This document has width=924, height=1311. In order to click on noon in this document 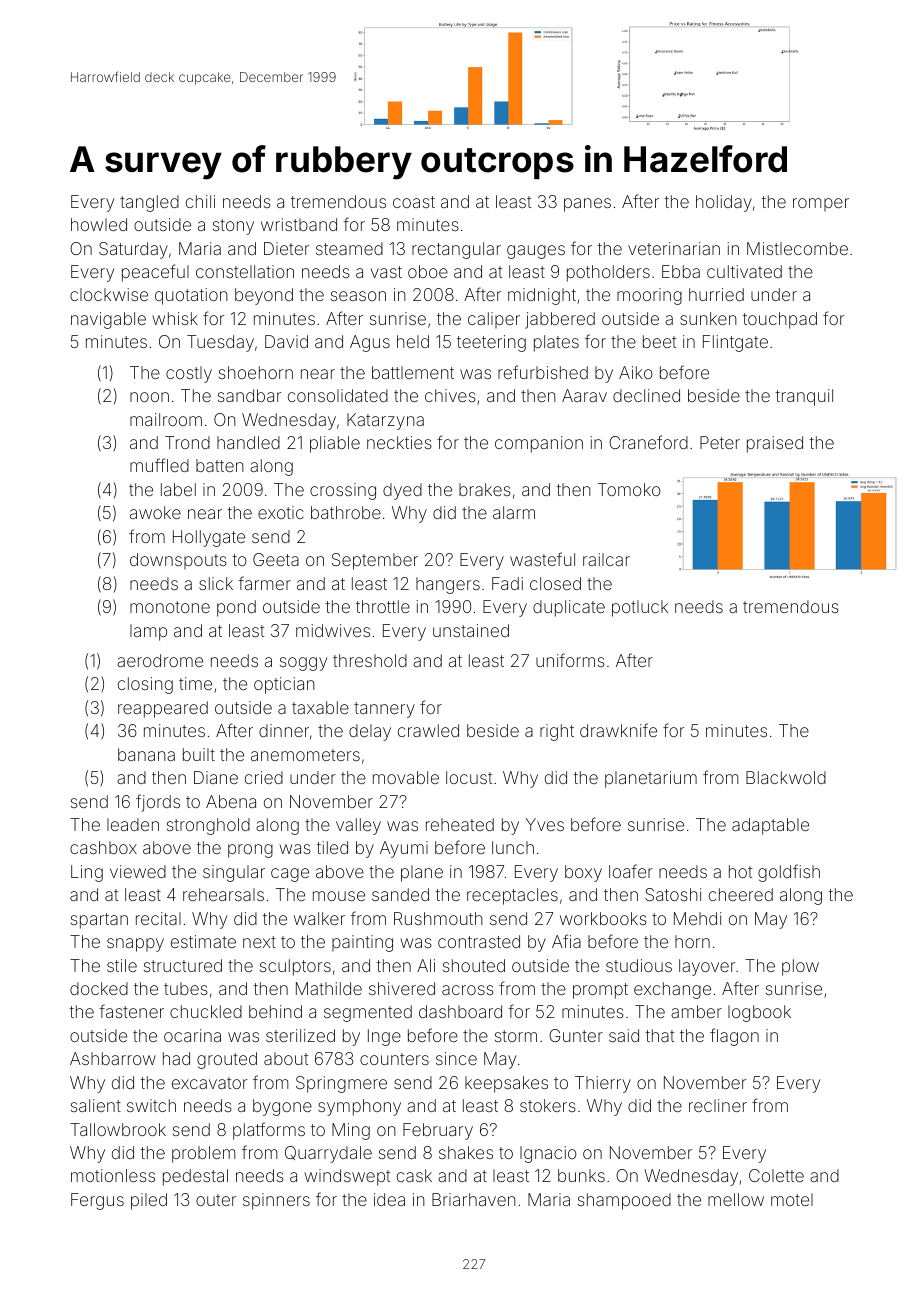, I will do `click(149, 397)`.
